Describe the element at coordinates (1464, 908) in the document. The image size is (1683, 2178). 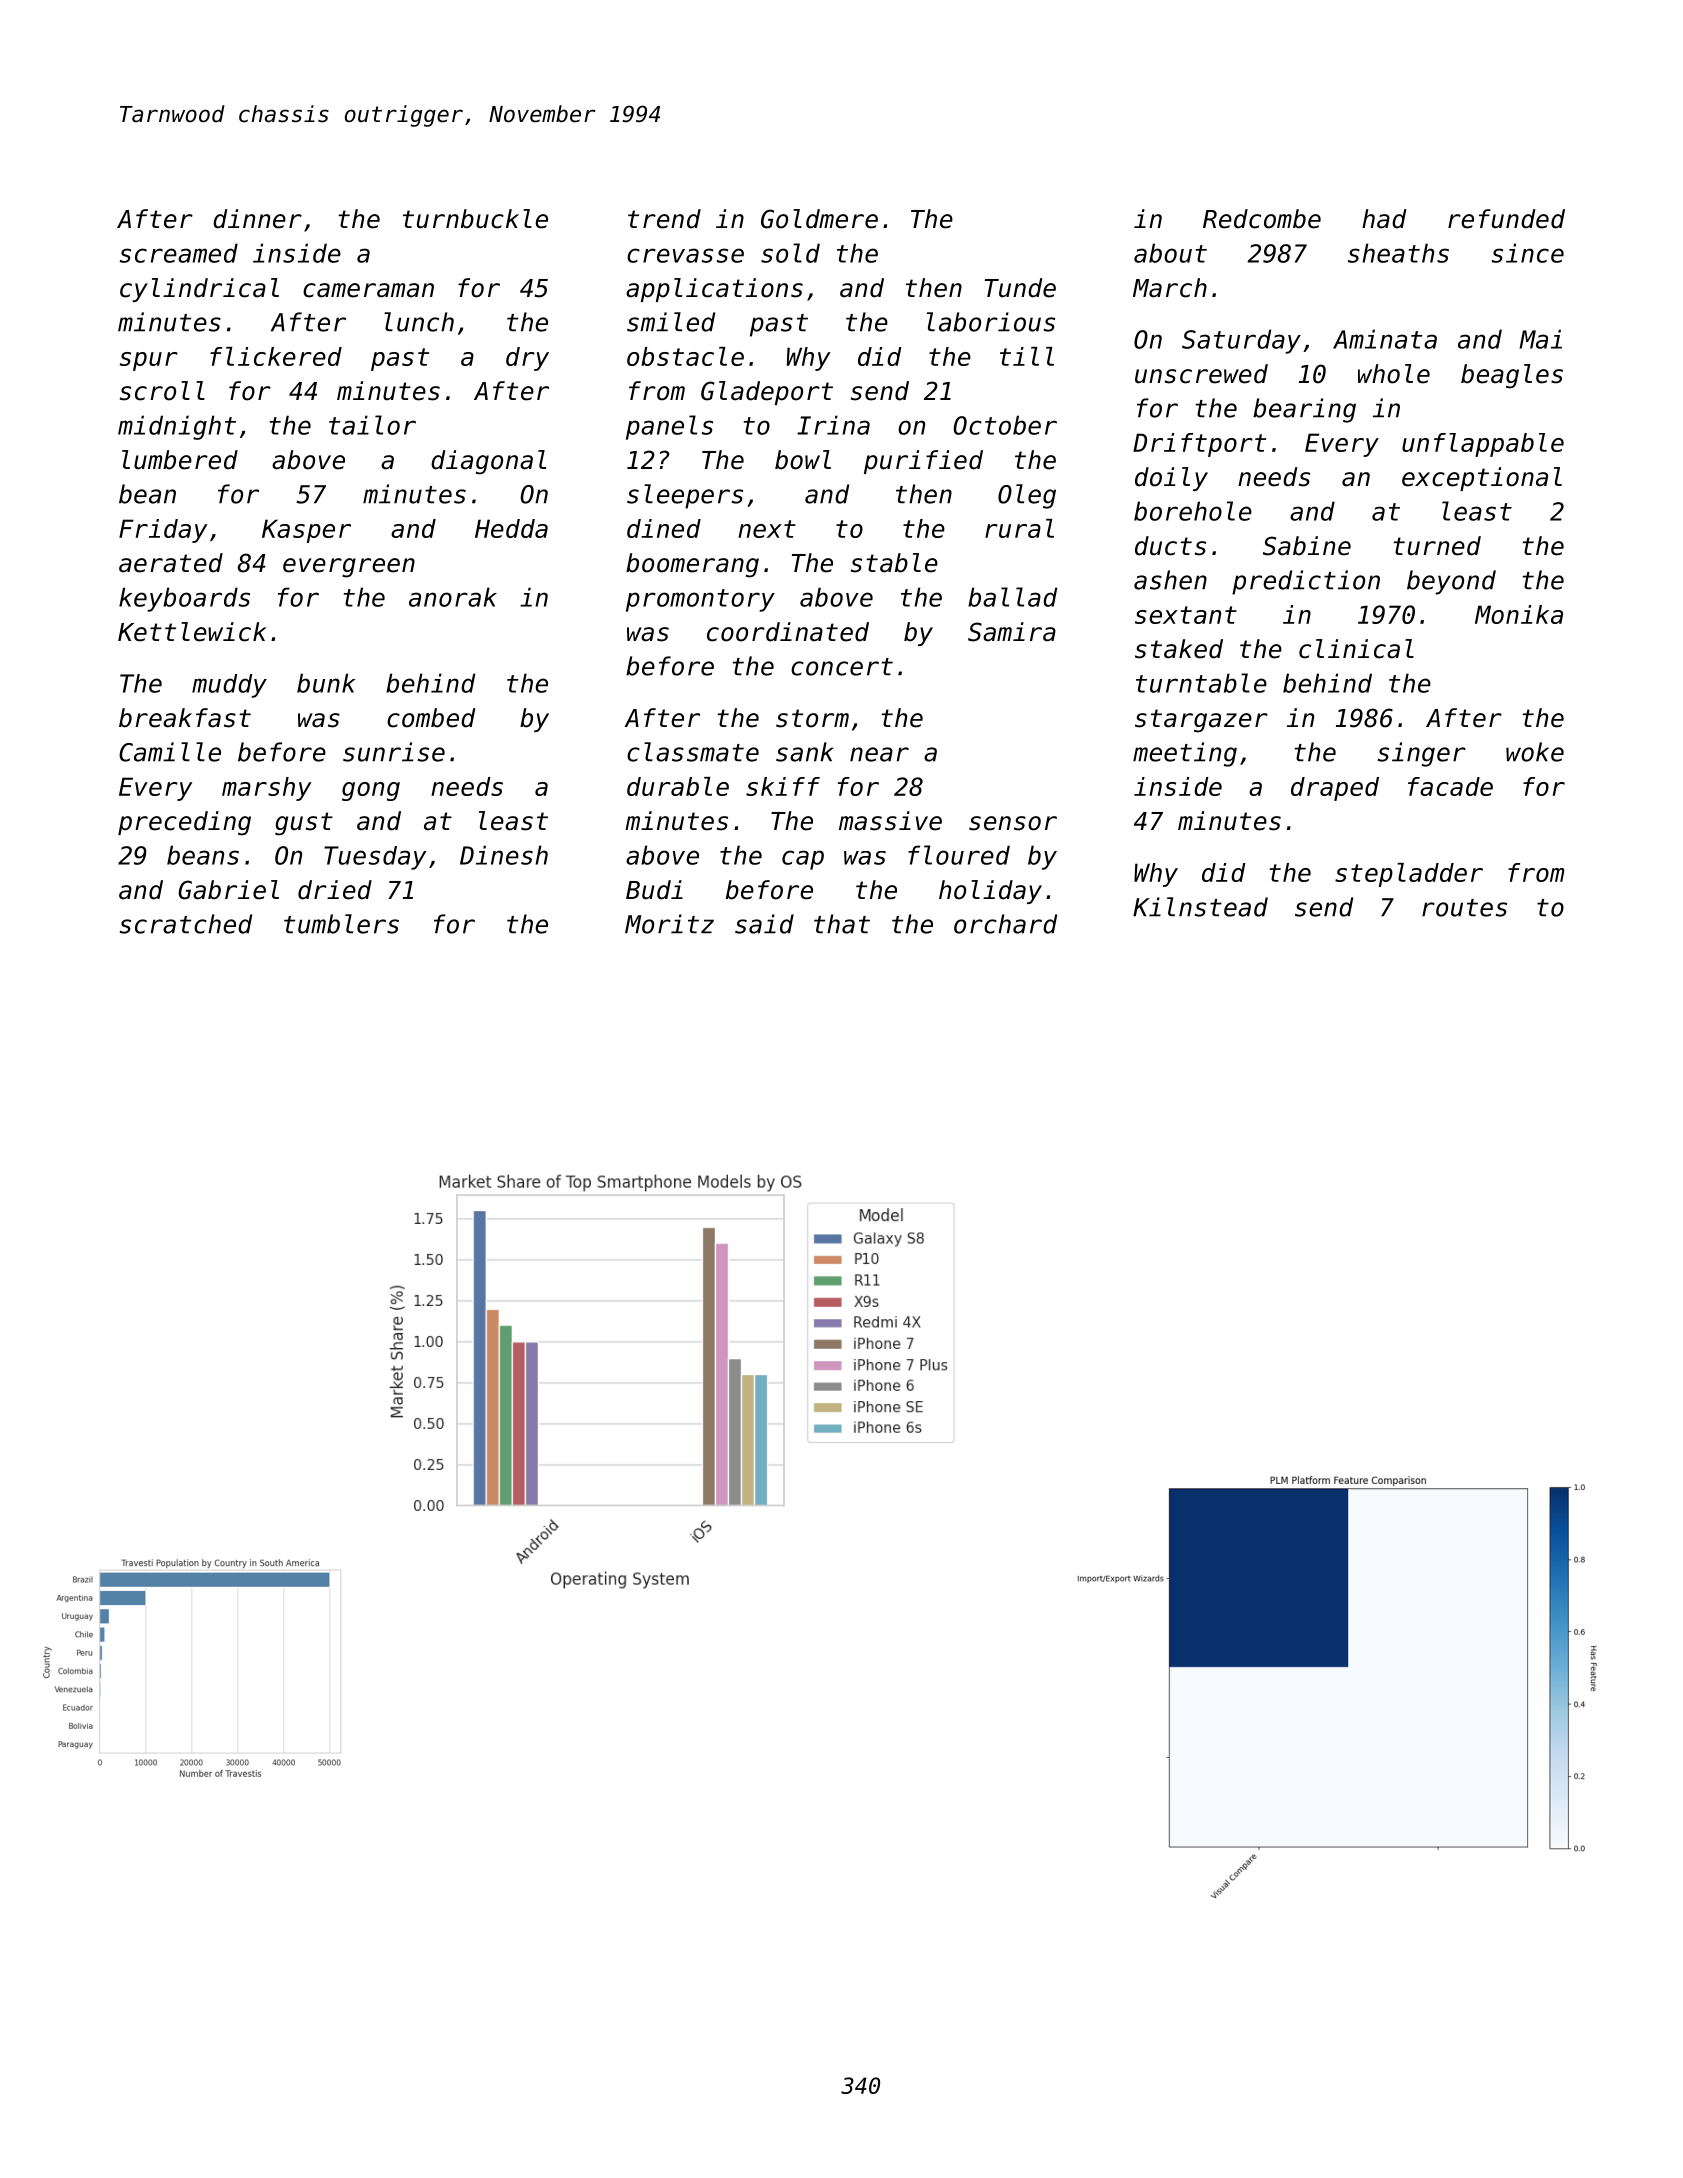
I see `routes` at that location.
